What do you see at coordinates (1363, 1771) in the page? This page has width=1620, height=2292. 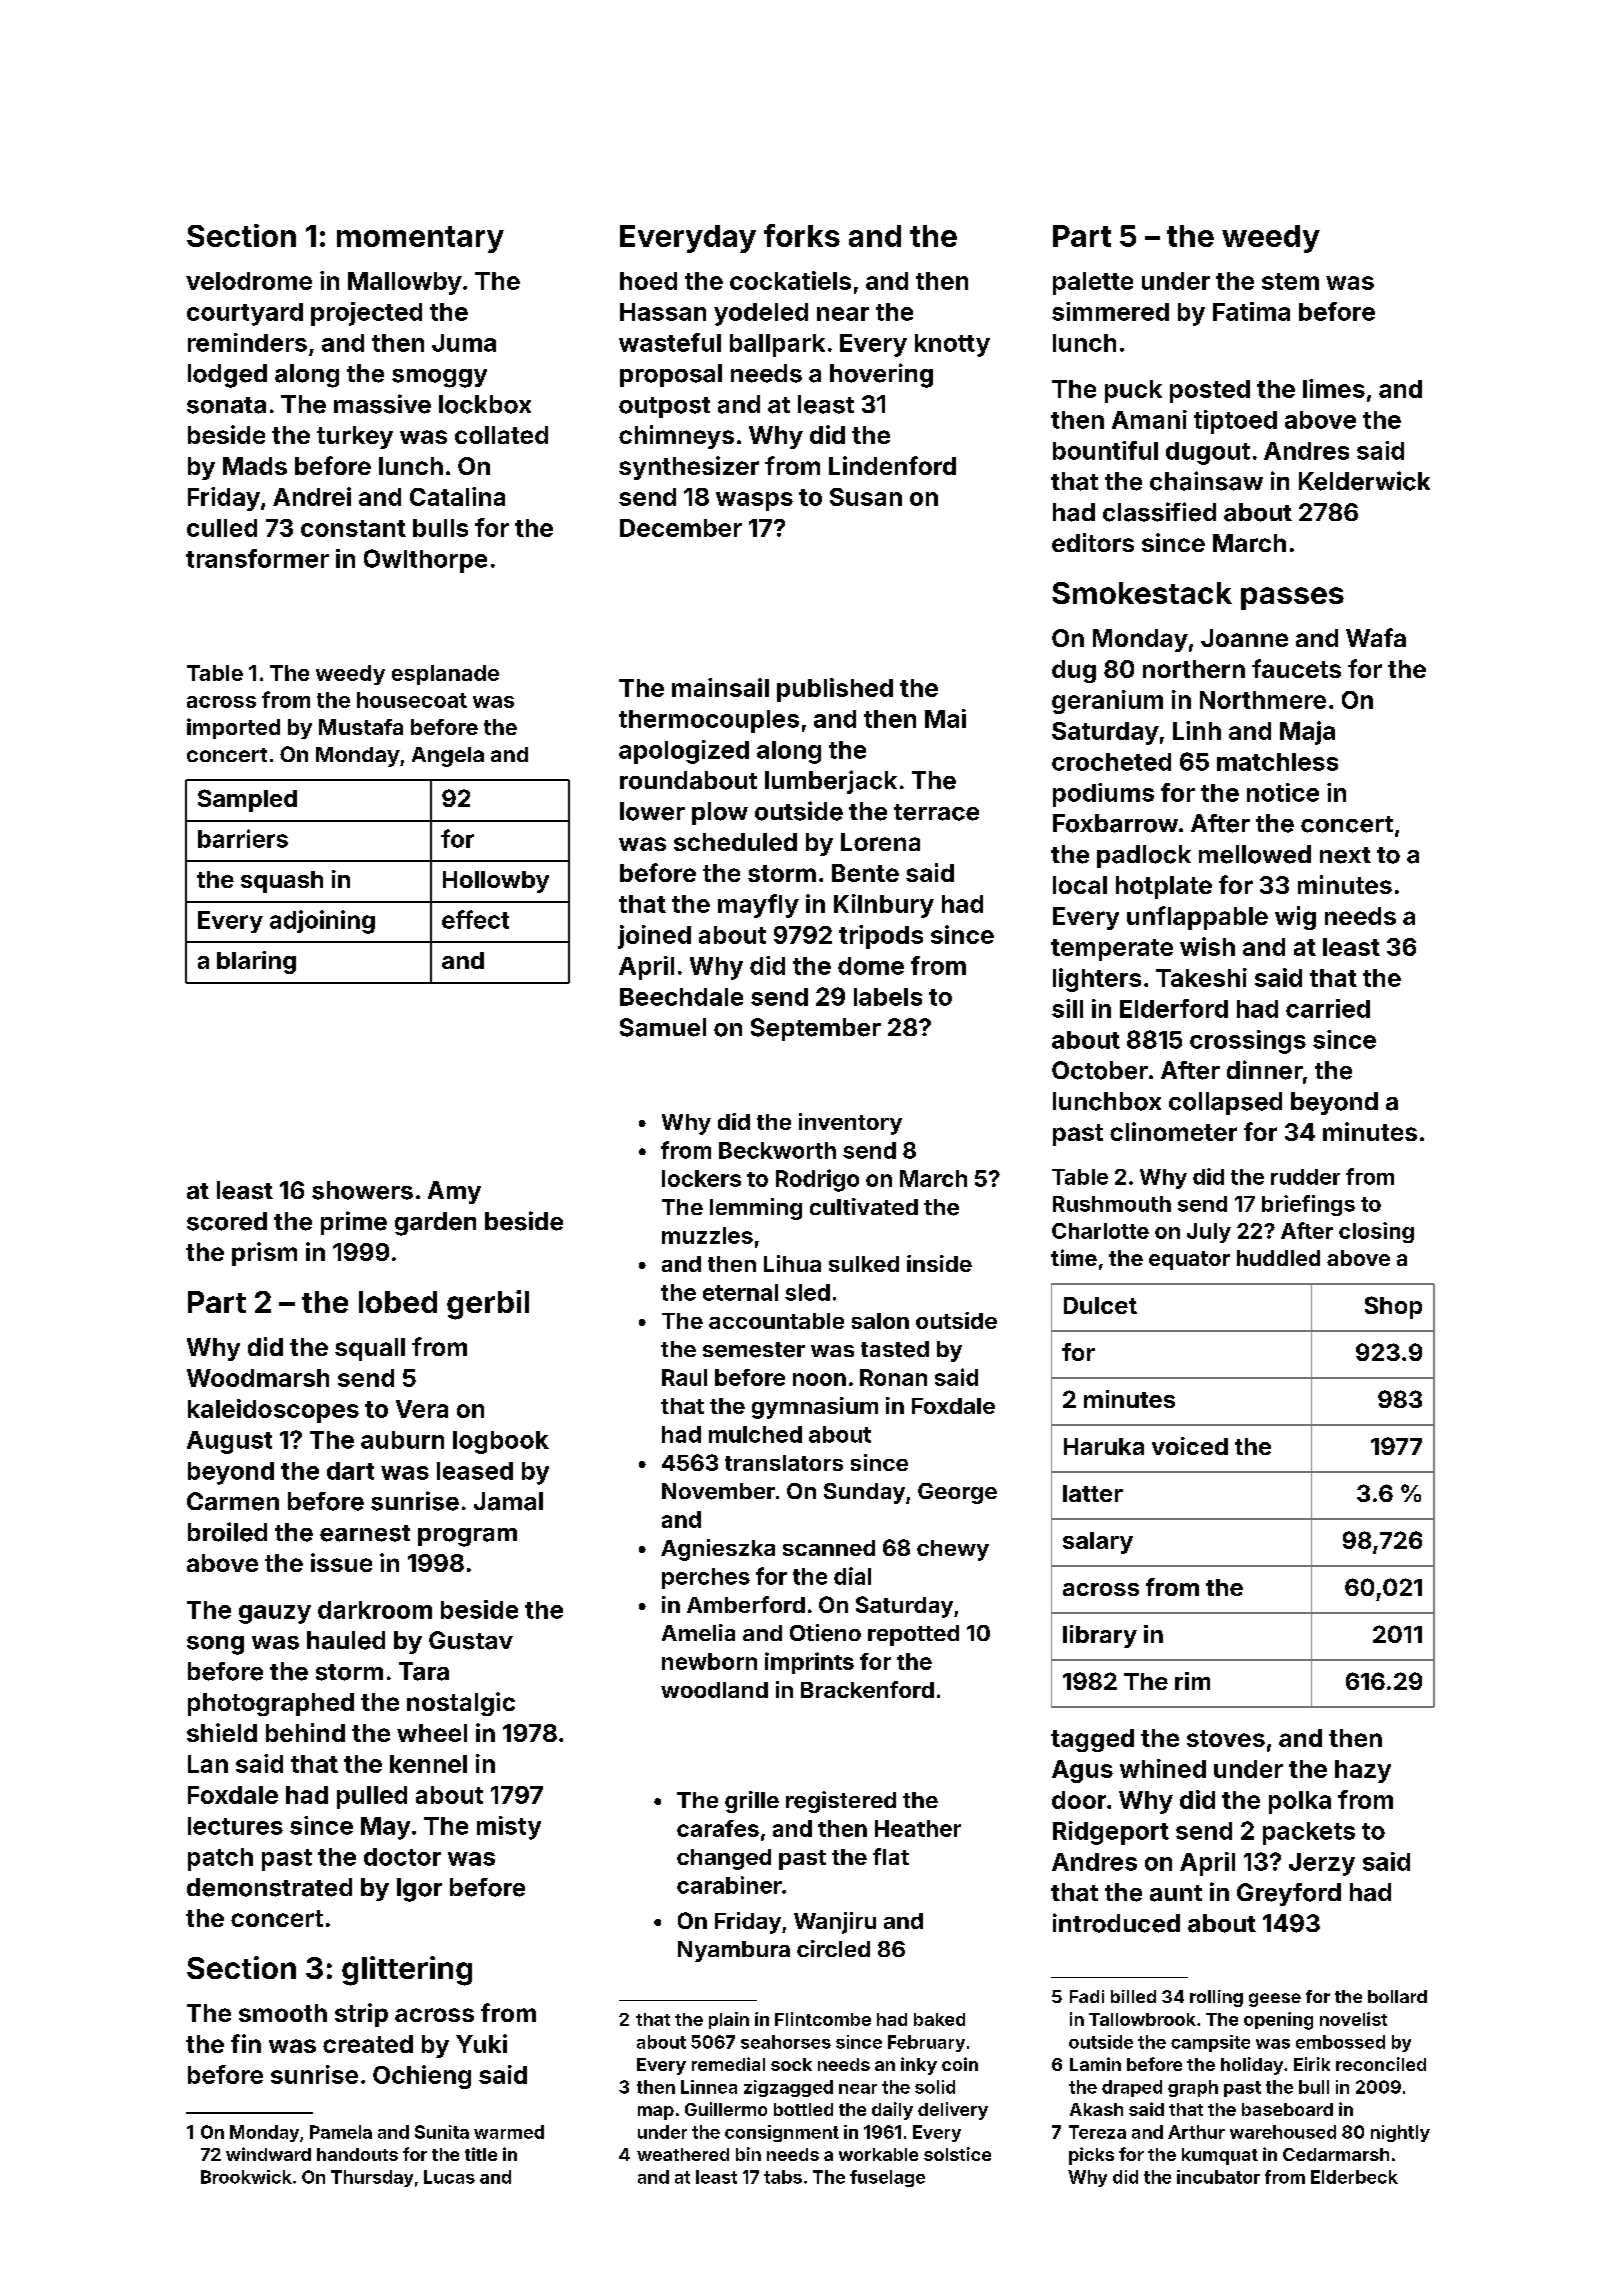 I see `hazy` at bounding box center [1363, 1771].
